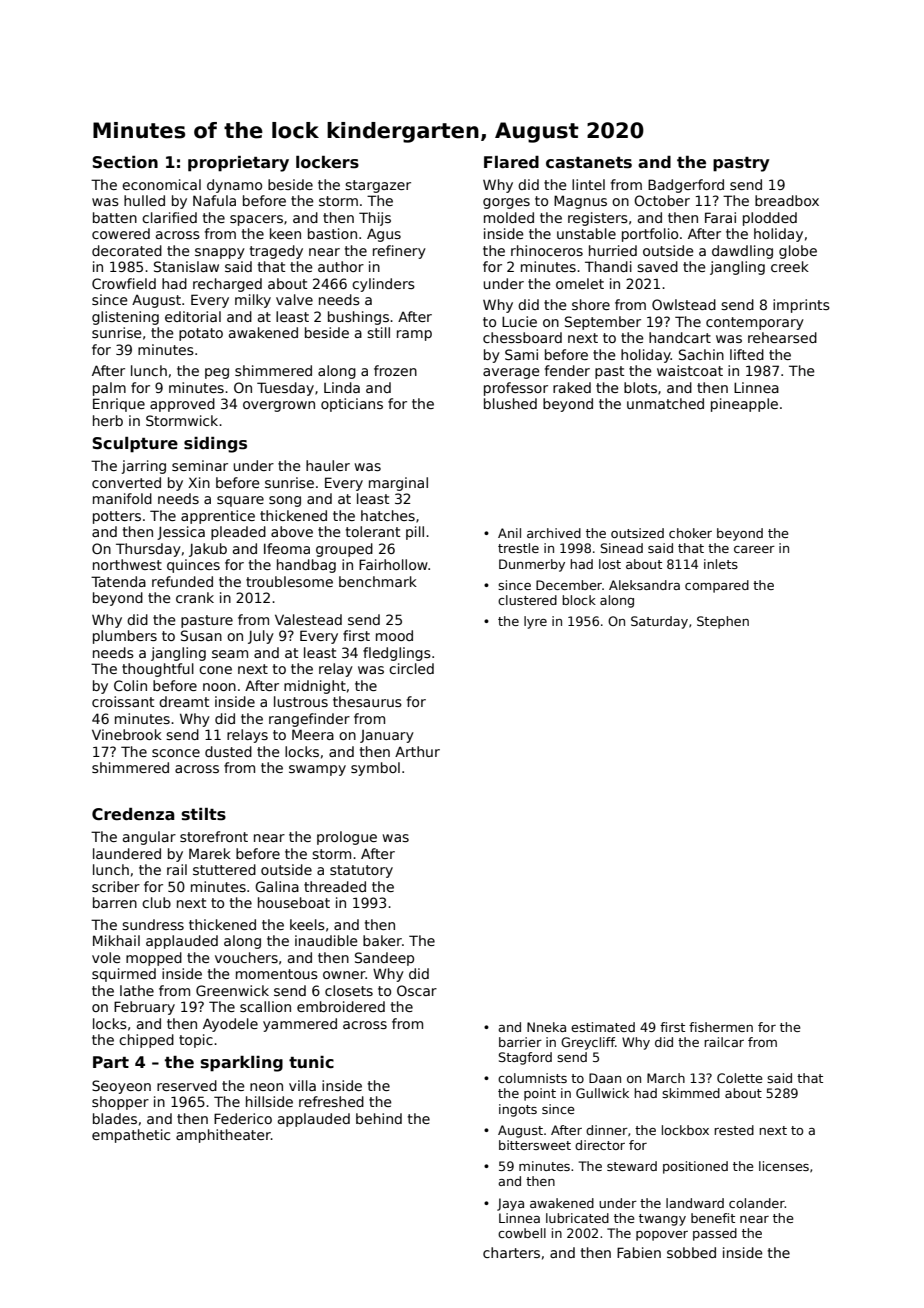 The image size is (924, 1308). Describe the element at coordinates (234, 186) in the document. I see `dynamo` at that location.
